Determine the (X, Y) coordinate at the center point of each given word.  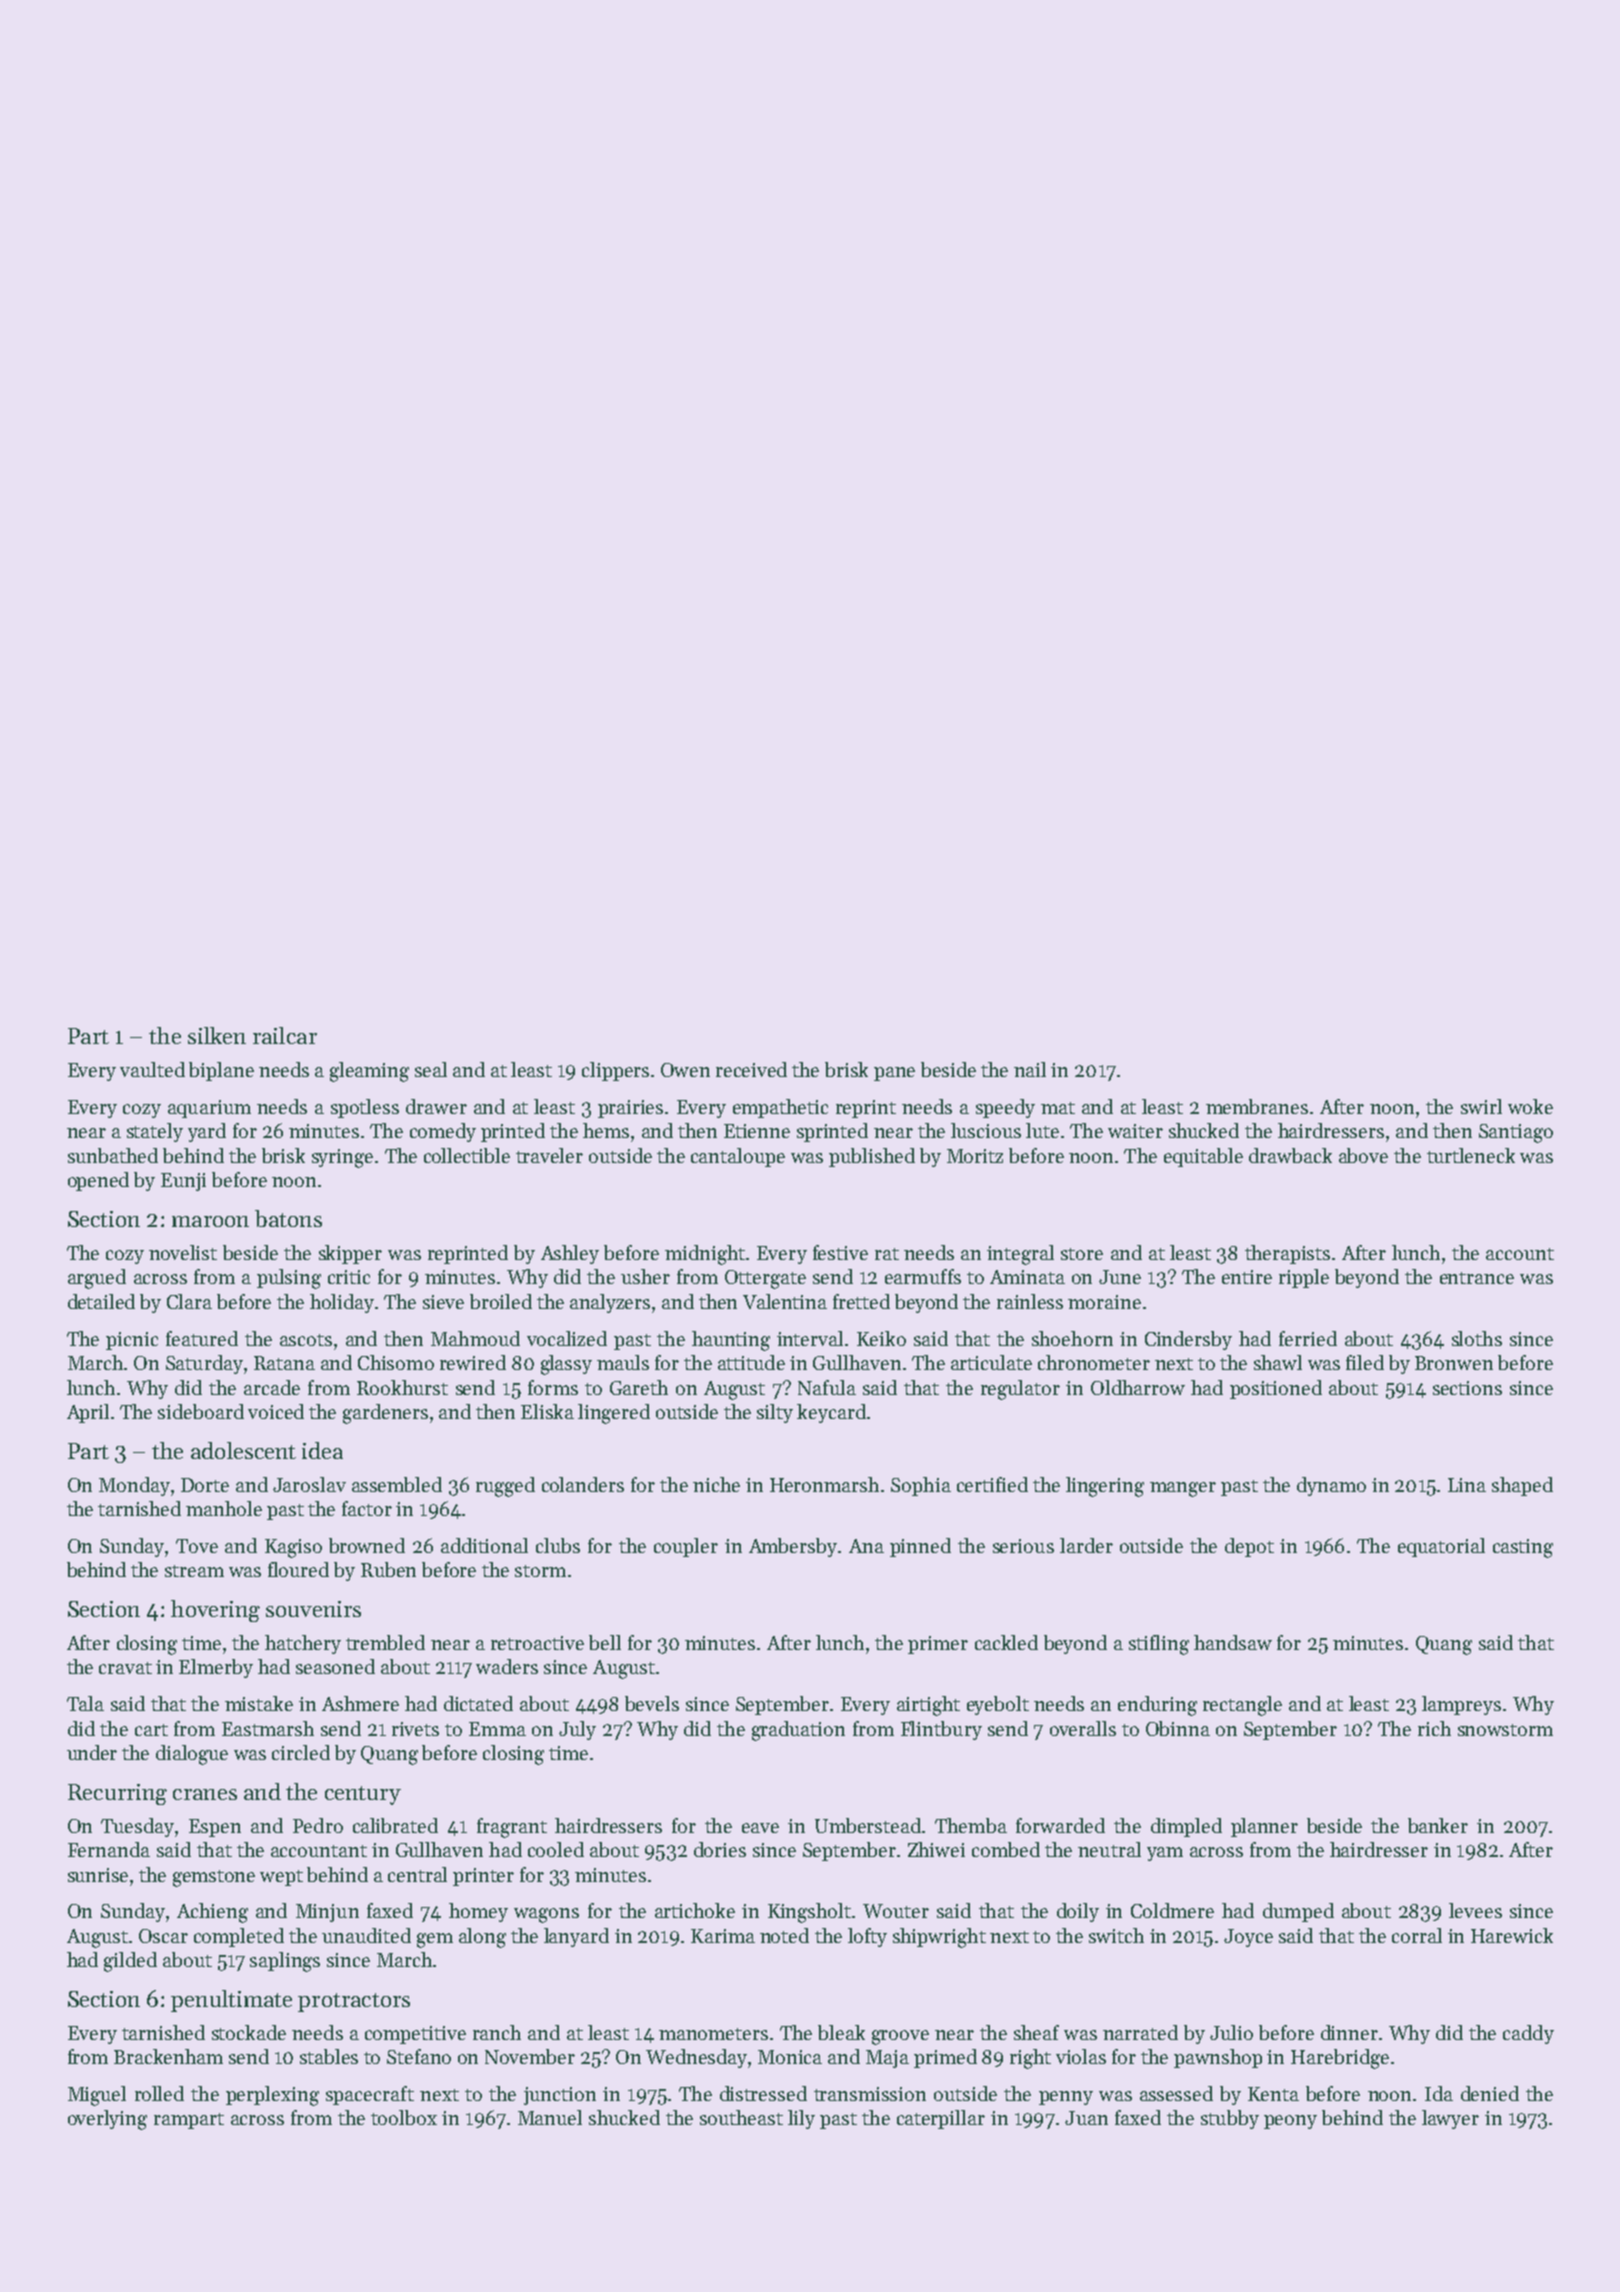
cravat (125, 1668)
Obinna (1178, 1728)
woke (1530, 1106)
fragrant (512, 1828)
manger (1183, 1489)
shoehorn (1072, 1338)
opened (98, 1181)
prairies (630, 1109)
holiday (342, 1303)
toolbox (404, 2117)
